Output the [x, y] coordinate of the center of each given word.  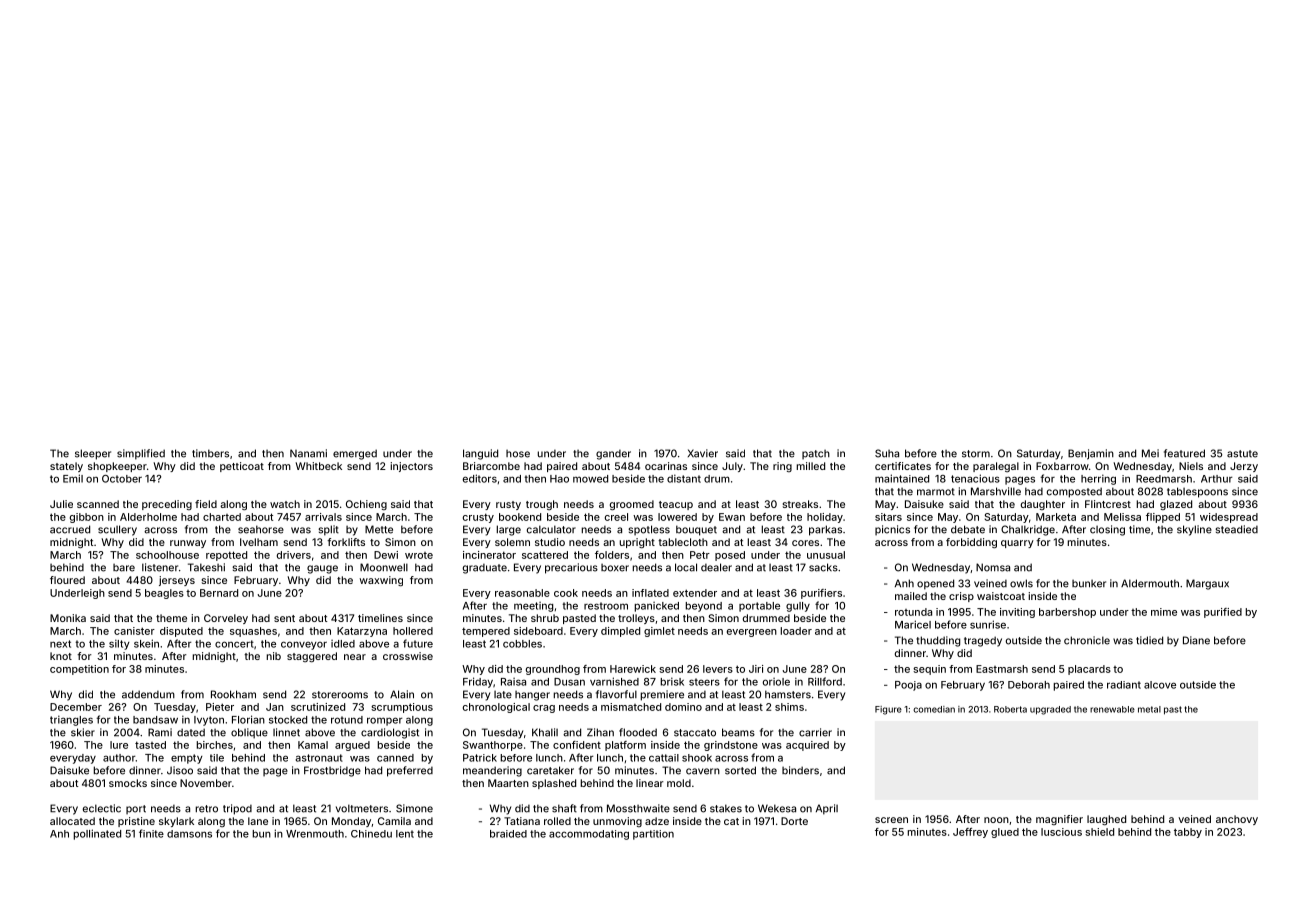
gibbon [87, 518]
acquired [807, 746]
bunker [1089, 584]
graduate [484, 569]
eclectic [101, 808]
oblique [249, 733]
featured [1184, 453]
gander [613, 455]
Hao [559, 479]
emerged [355, 454]
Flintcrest [1108, 504]
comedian [934, 709]
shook [697, 758]
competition [79, 670]
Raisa [513, 682]
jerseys [177, 581]
